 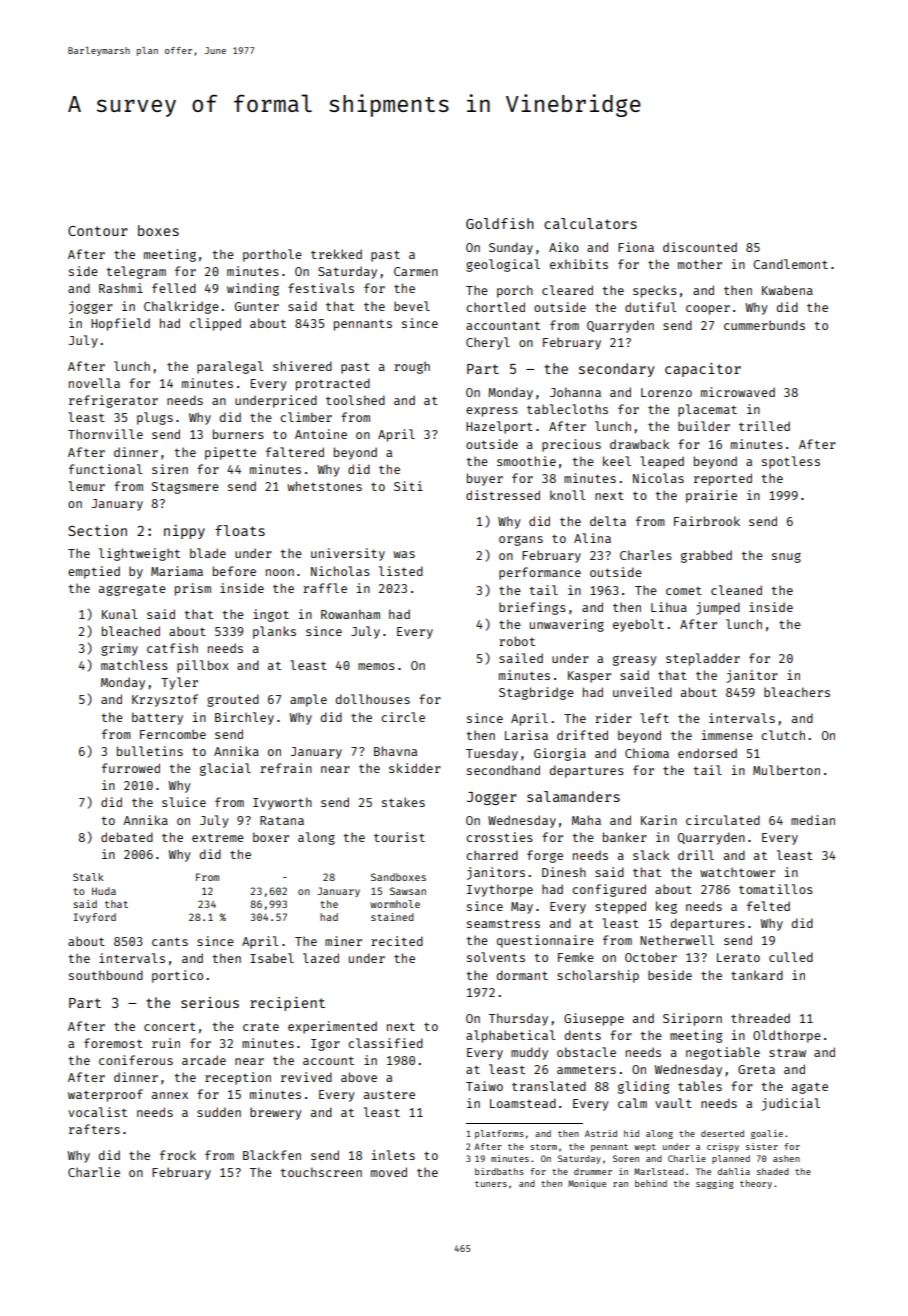 I want to click on alphabetical, so click(x=511, y=1036).
